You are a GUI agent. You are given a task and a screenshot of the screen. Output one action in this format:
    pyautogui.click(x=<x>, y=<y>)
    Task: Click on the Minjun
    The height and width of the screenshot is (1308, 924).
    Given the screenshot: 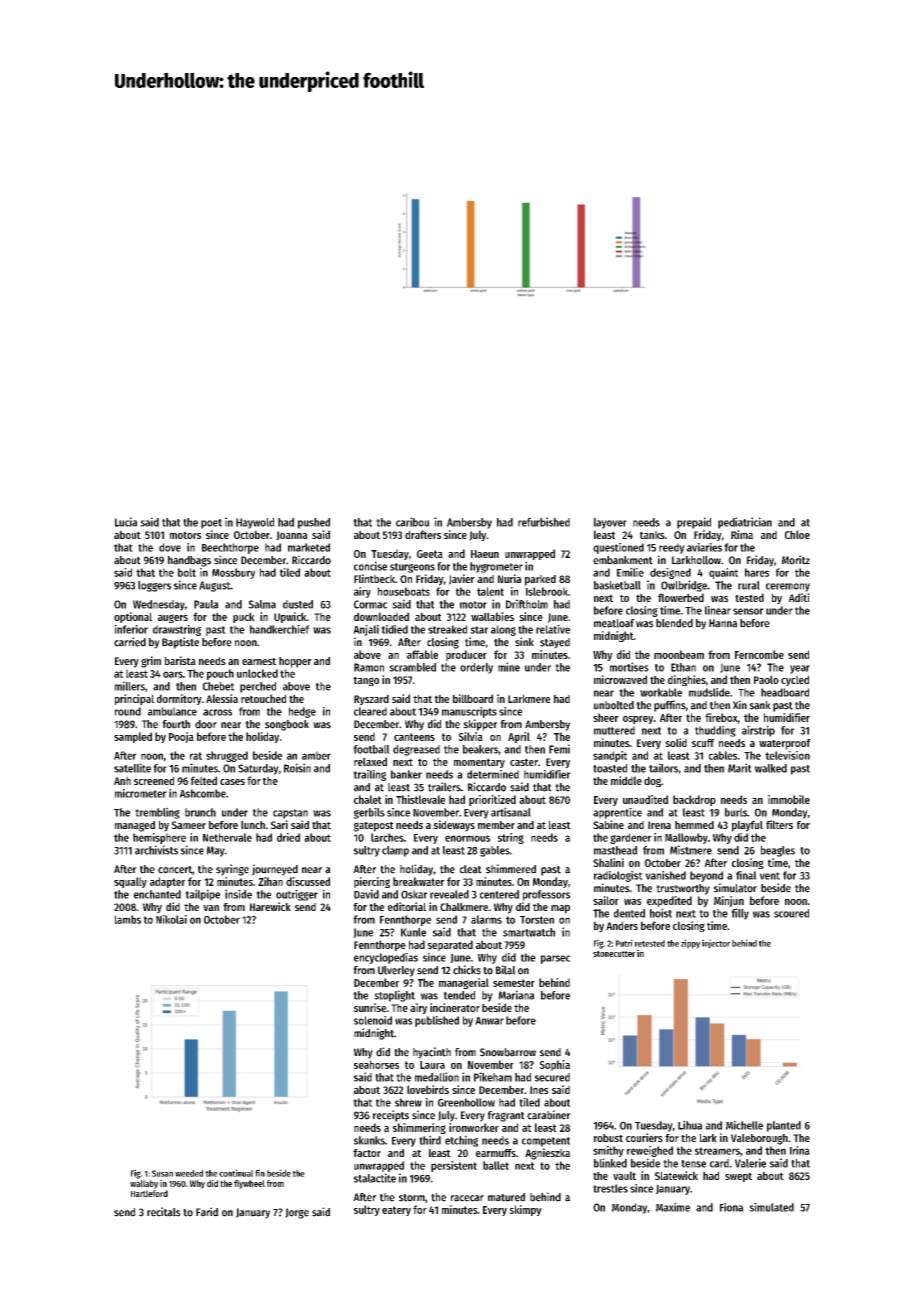 What is the action you would take?
    pyautogui.click(x=729, y=901)
